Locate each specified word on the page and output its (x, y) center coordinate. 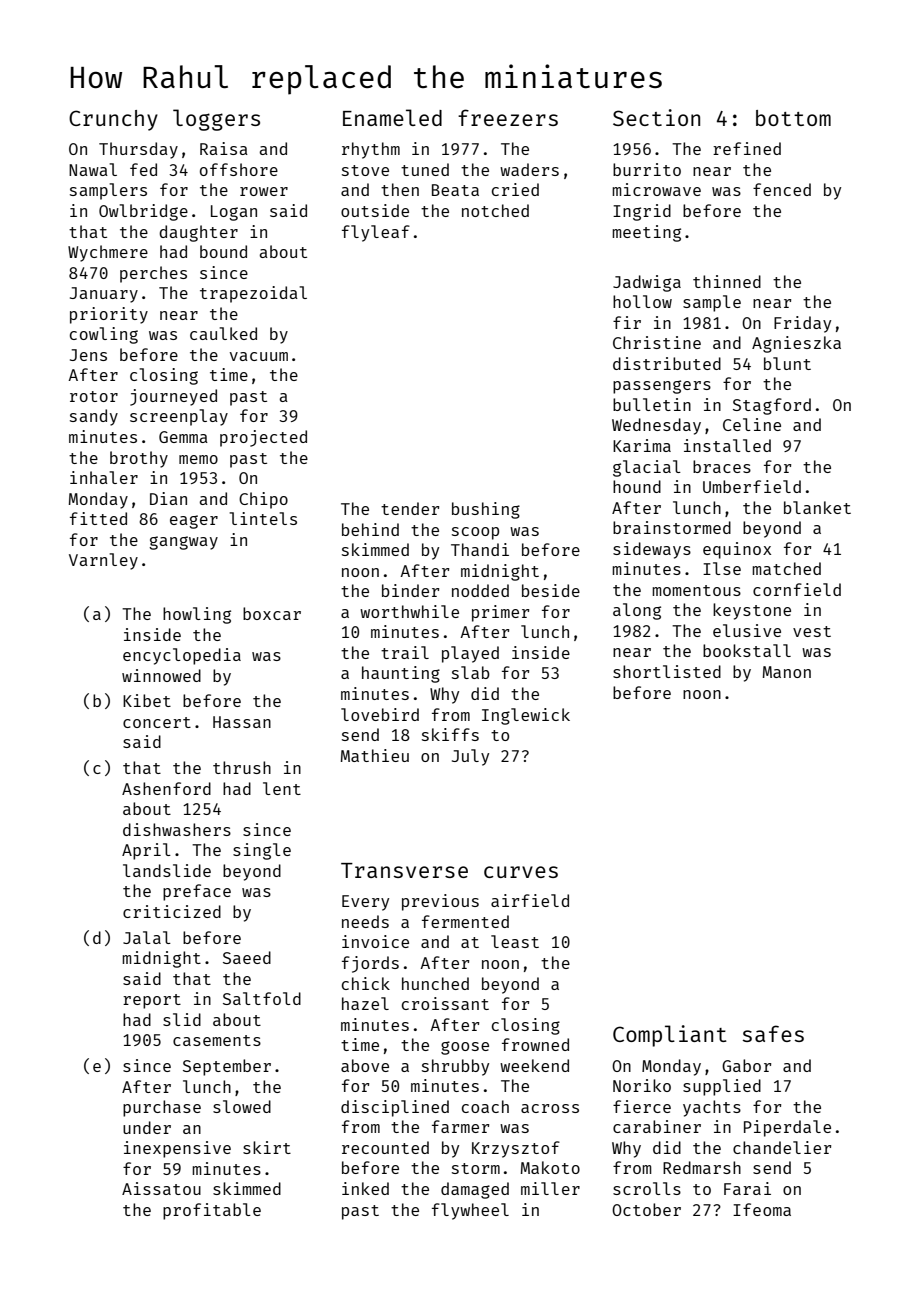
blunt (787, 363)
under (147, 1127)
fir (627, 322)
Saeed (247, 957)
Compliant (670, 1036)
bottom (793, 118)
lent (282, 788)
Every (365, 903)
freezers (508, 117)
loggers (216, 120)
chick (366, 983)
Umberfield (752, 486)
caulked (223, 333)
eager (194, 522)
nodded (480, 590)
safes (773, 1033)
